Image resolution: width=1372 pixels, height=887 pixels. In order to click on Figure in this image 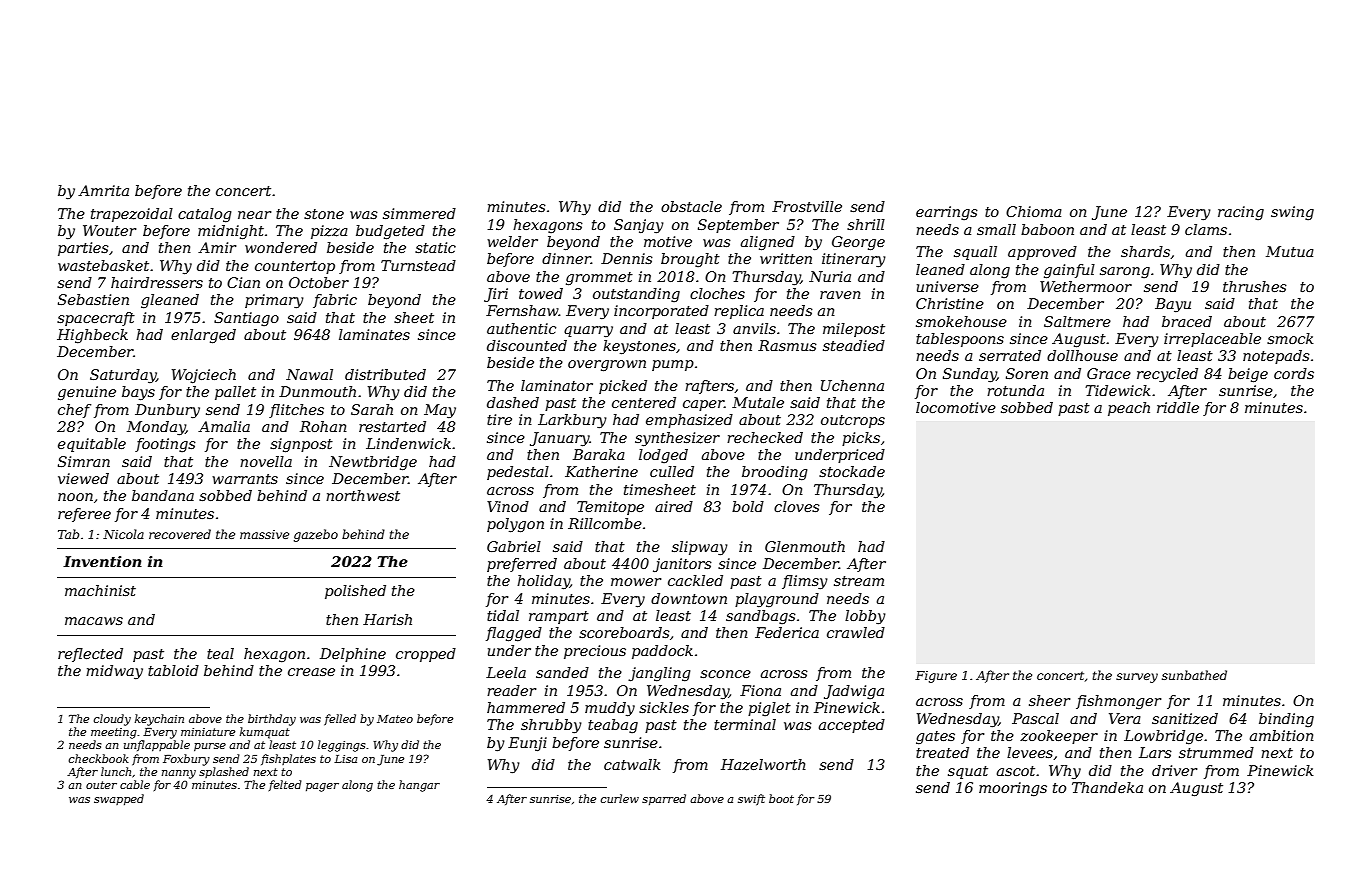, I will do `click(936, 677)`.
